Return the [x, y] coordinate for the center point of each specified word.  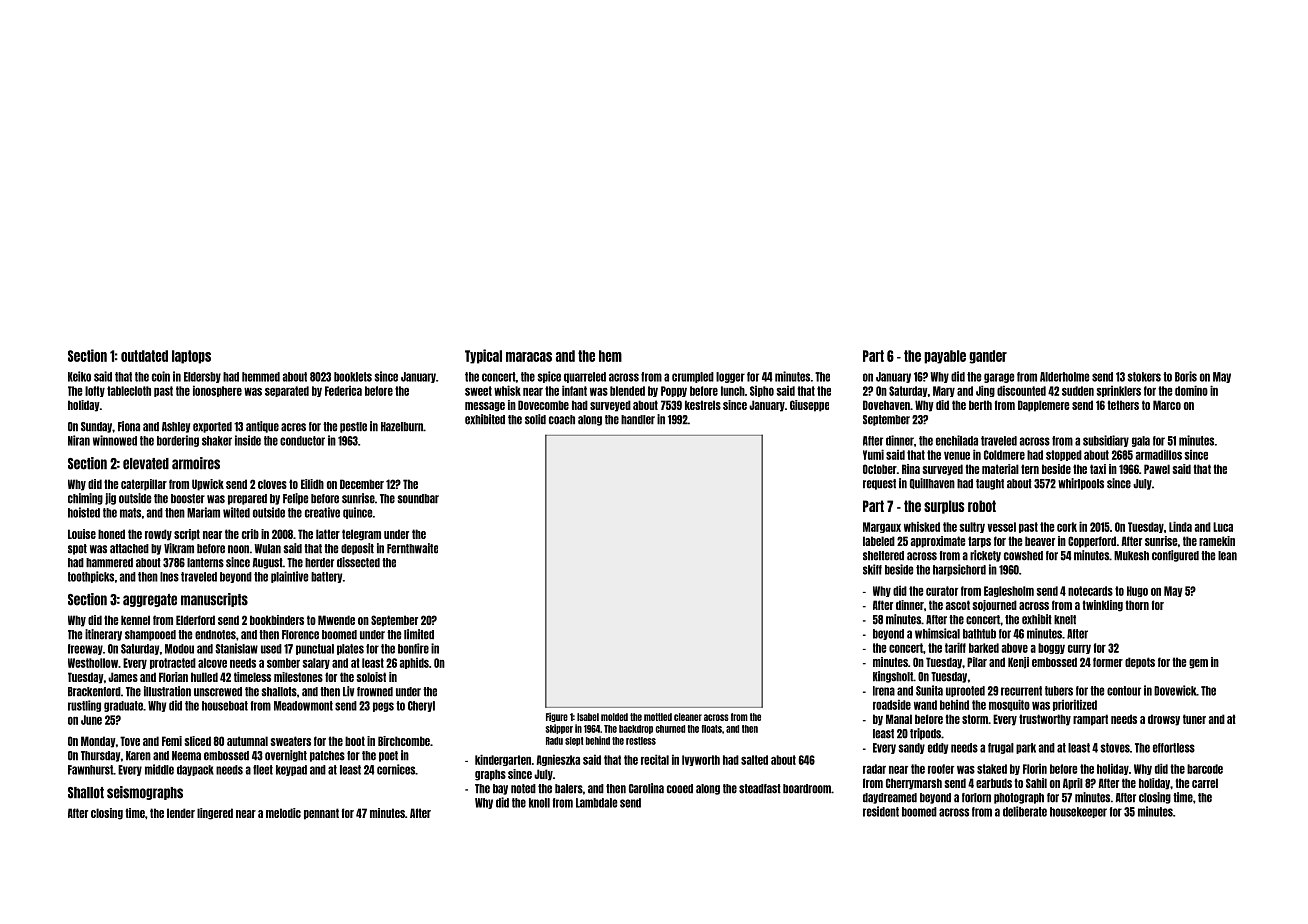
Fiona [129, 426]
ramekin [1217, 541]
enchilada [957, 440]
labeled [879, 541]
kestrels [703, 405]
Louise [82, 534]
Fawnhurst [90, 770]
